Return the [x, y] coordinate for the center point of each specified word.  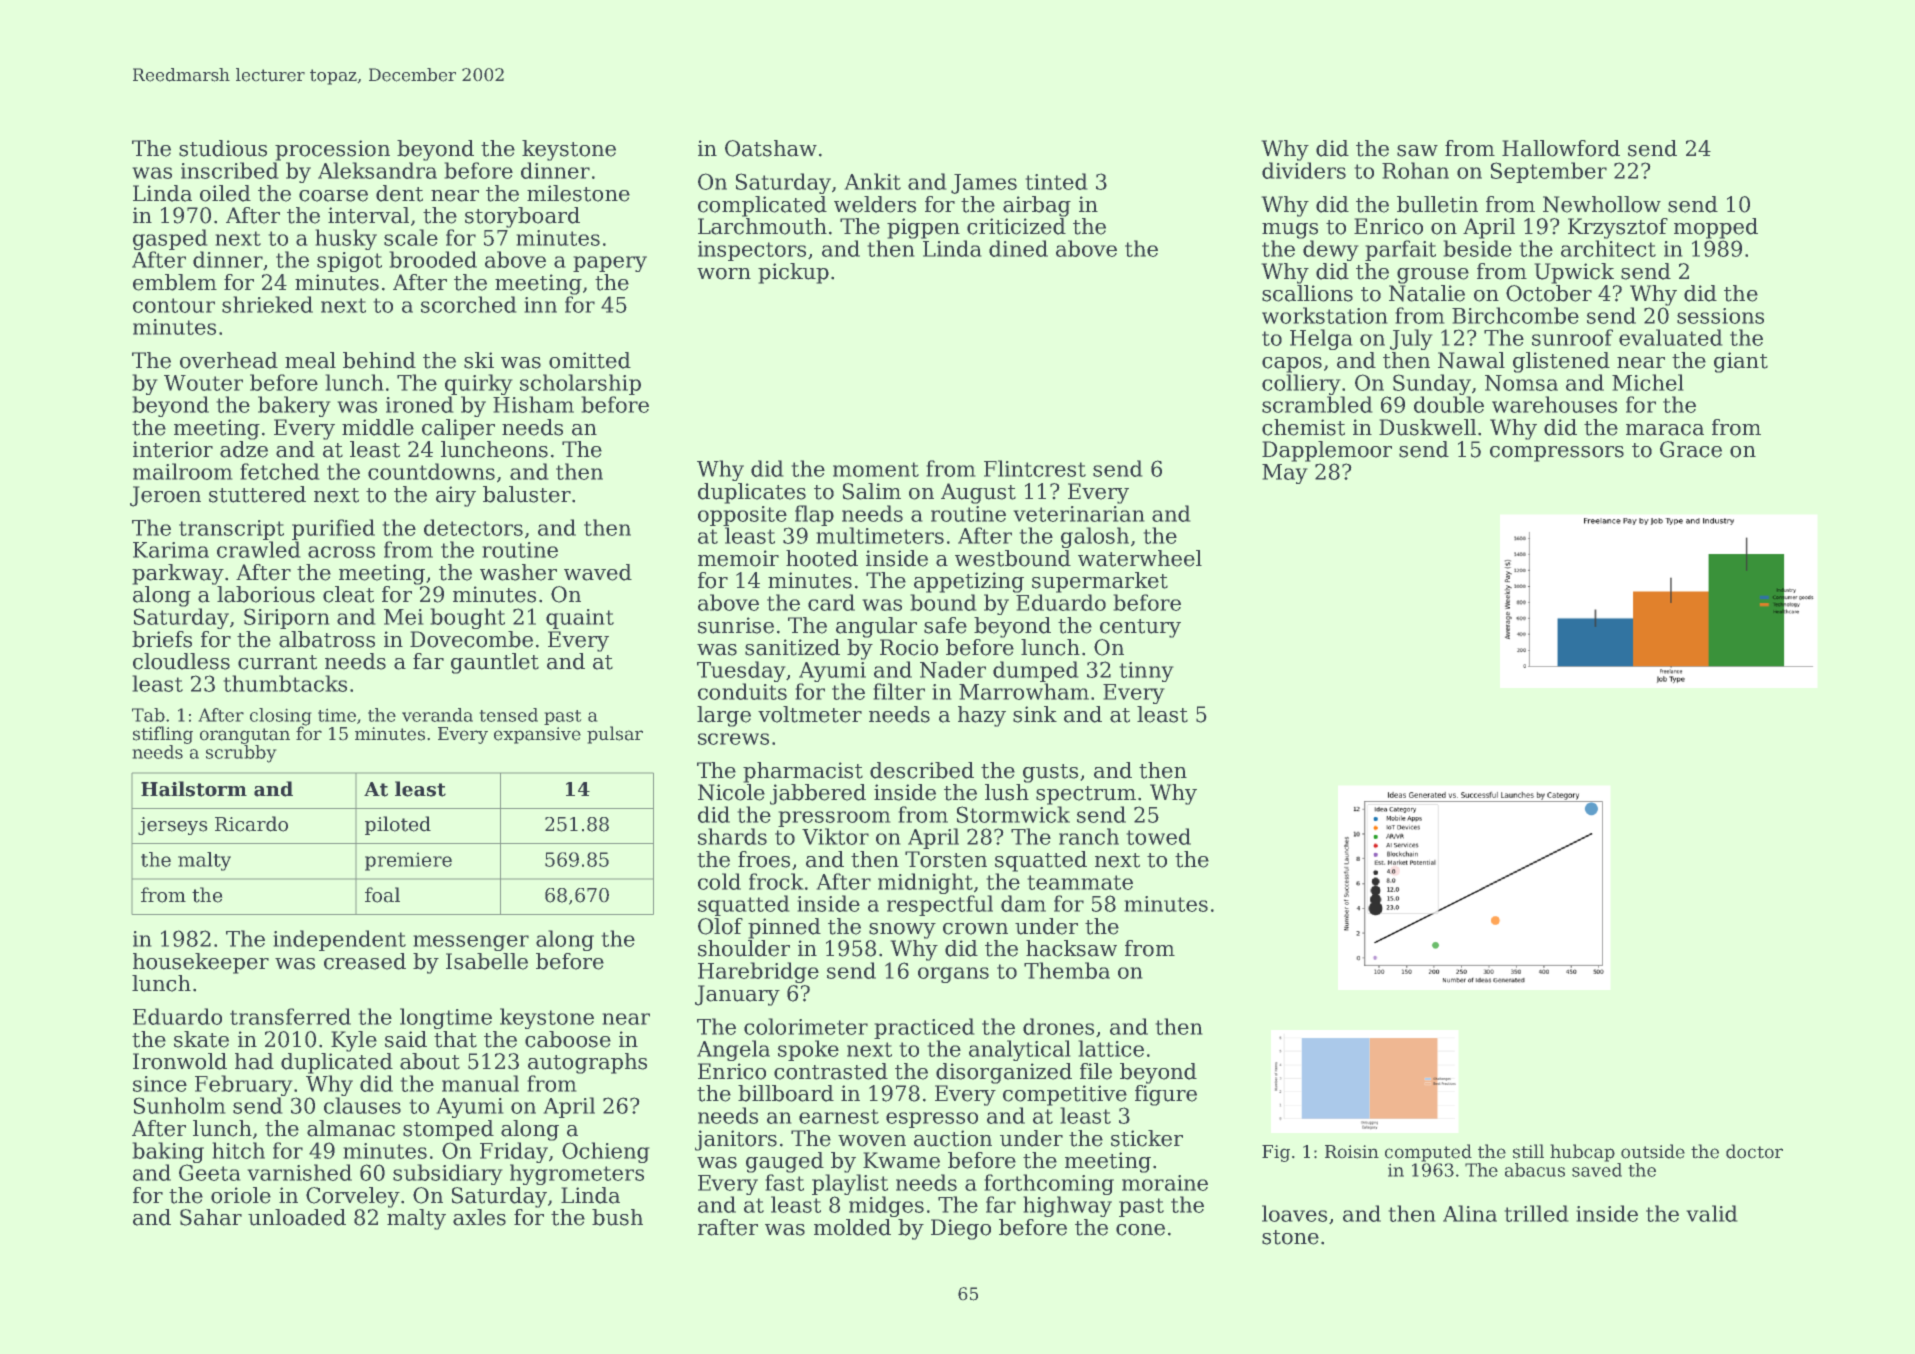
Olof [720, 926]
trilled [1536, 1213]
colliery [1301, 384]
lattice [1111, 1048]
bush [617, 1217]
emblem [175, 282]
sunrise [736, 625]
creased [365, 961]
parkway [178, 574]
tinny [1146, 672]
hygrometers [577, 1174]
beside [1477, 248]
